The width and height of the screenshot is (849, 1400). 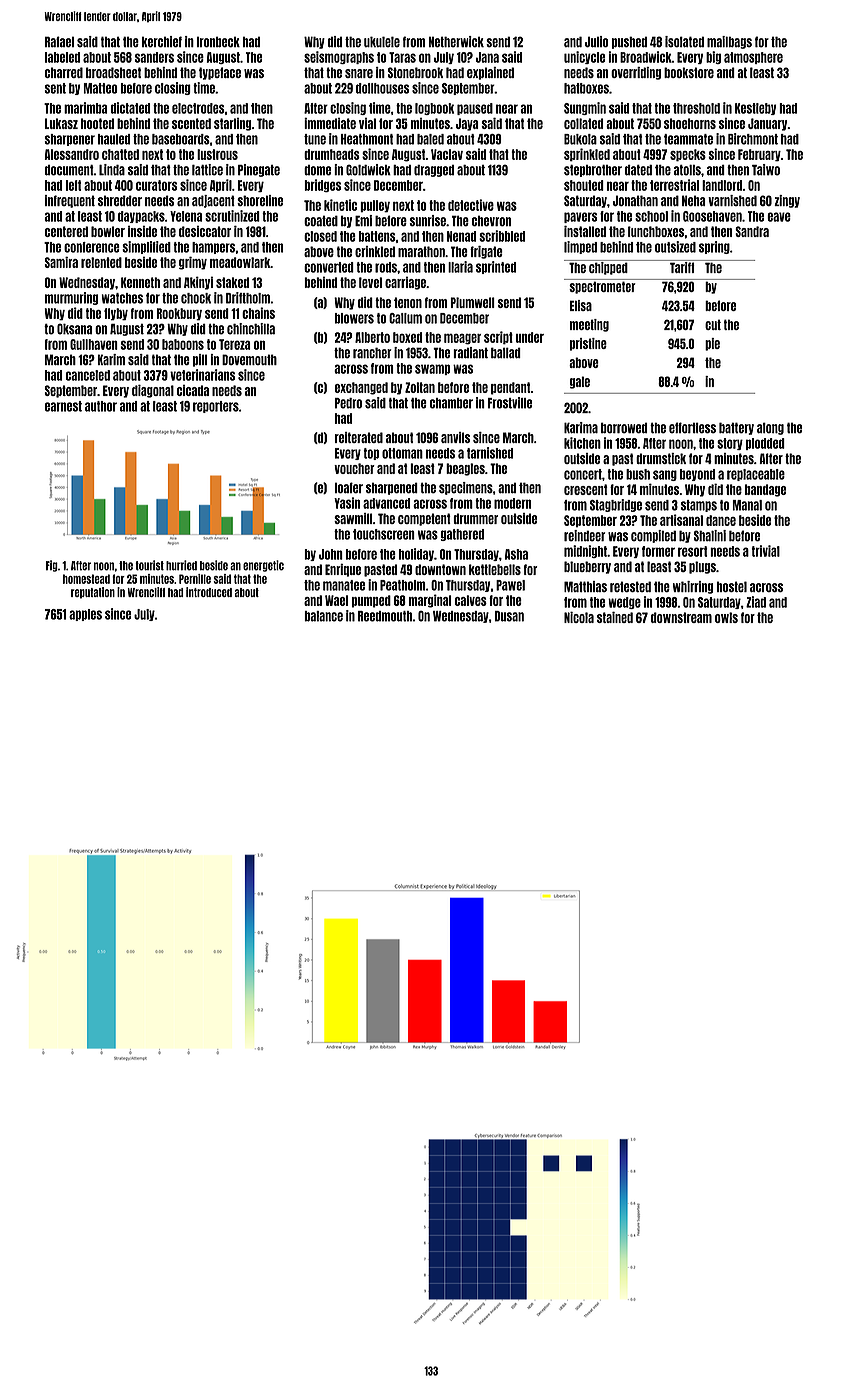 I want to click on Sandra, so click(x=752, y=231).
